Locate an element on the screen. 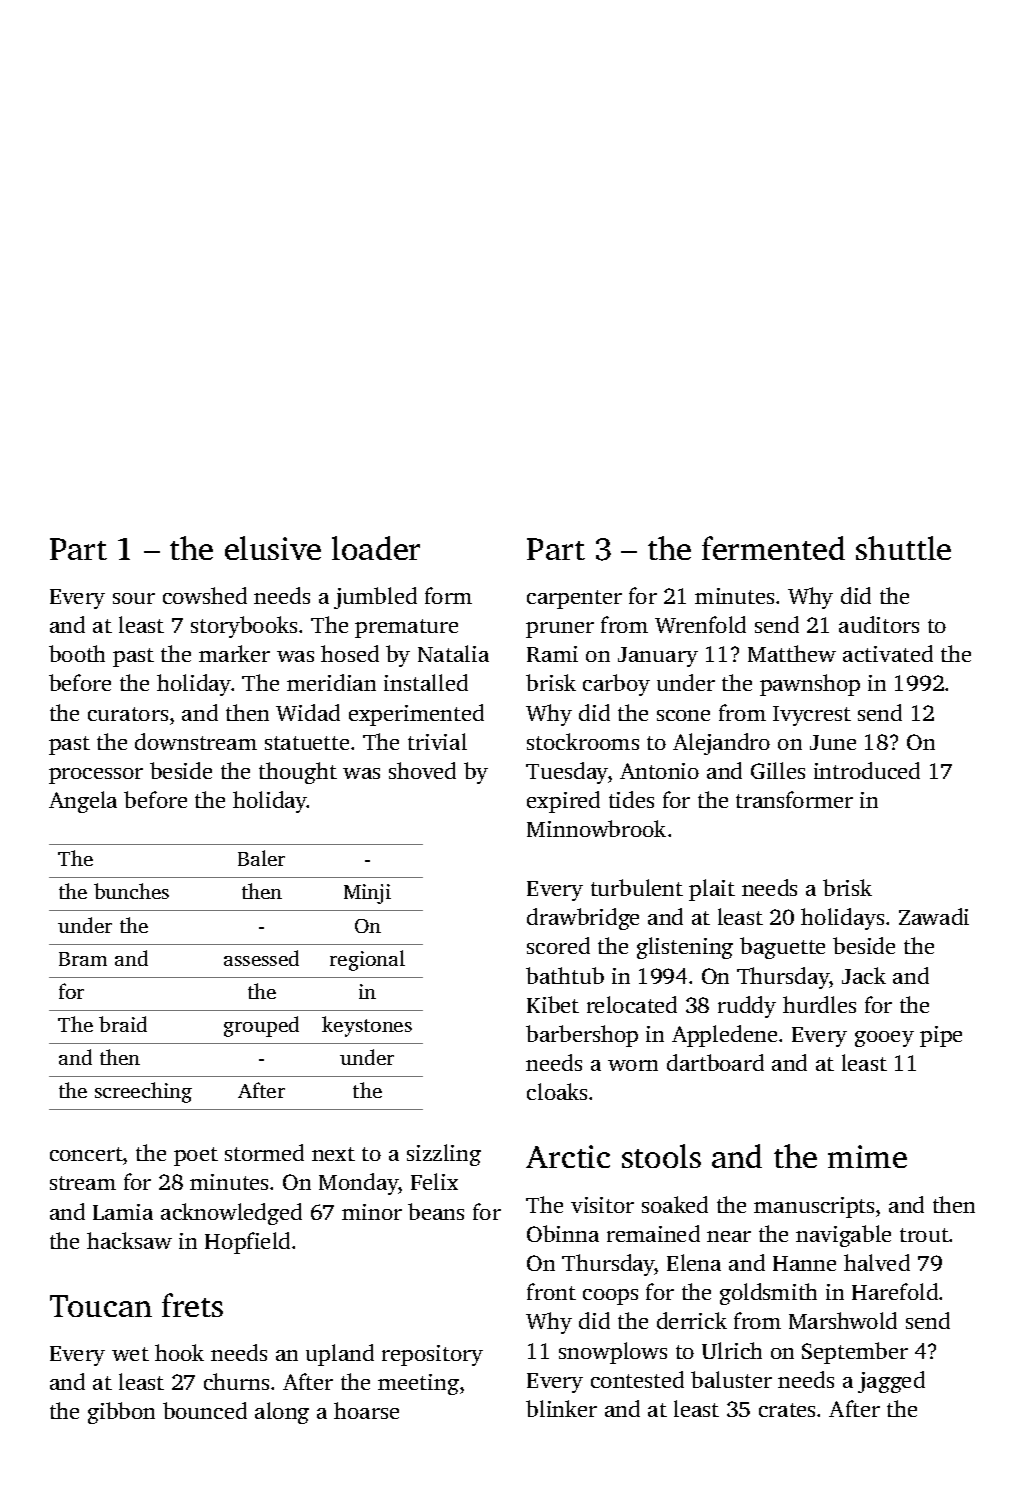  dartboard is located at coordinates (715, 1062).
